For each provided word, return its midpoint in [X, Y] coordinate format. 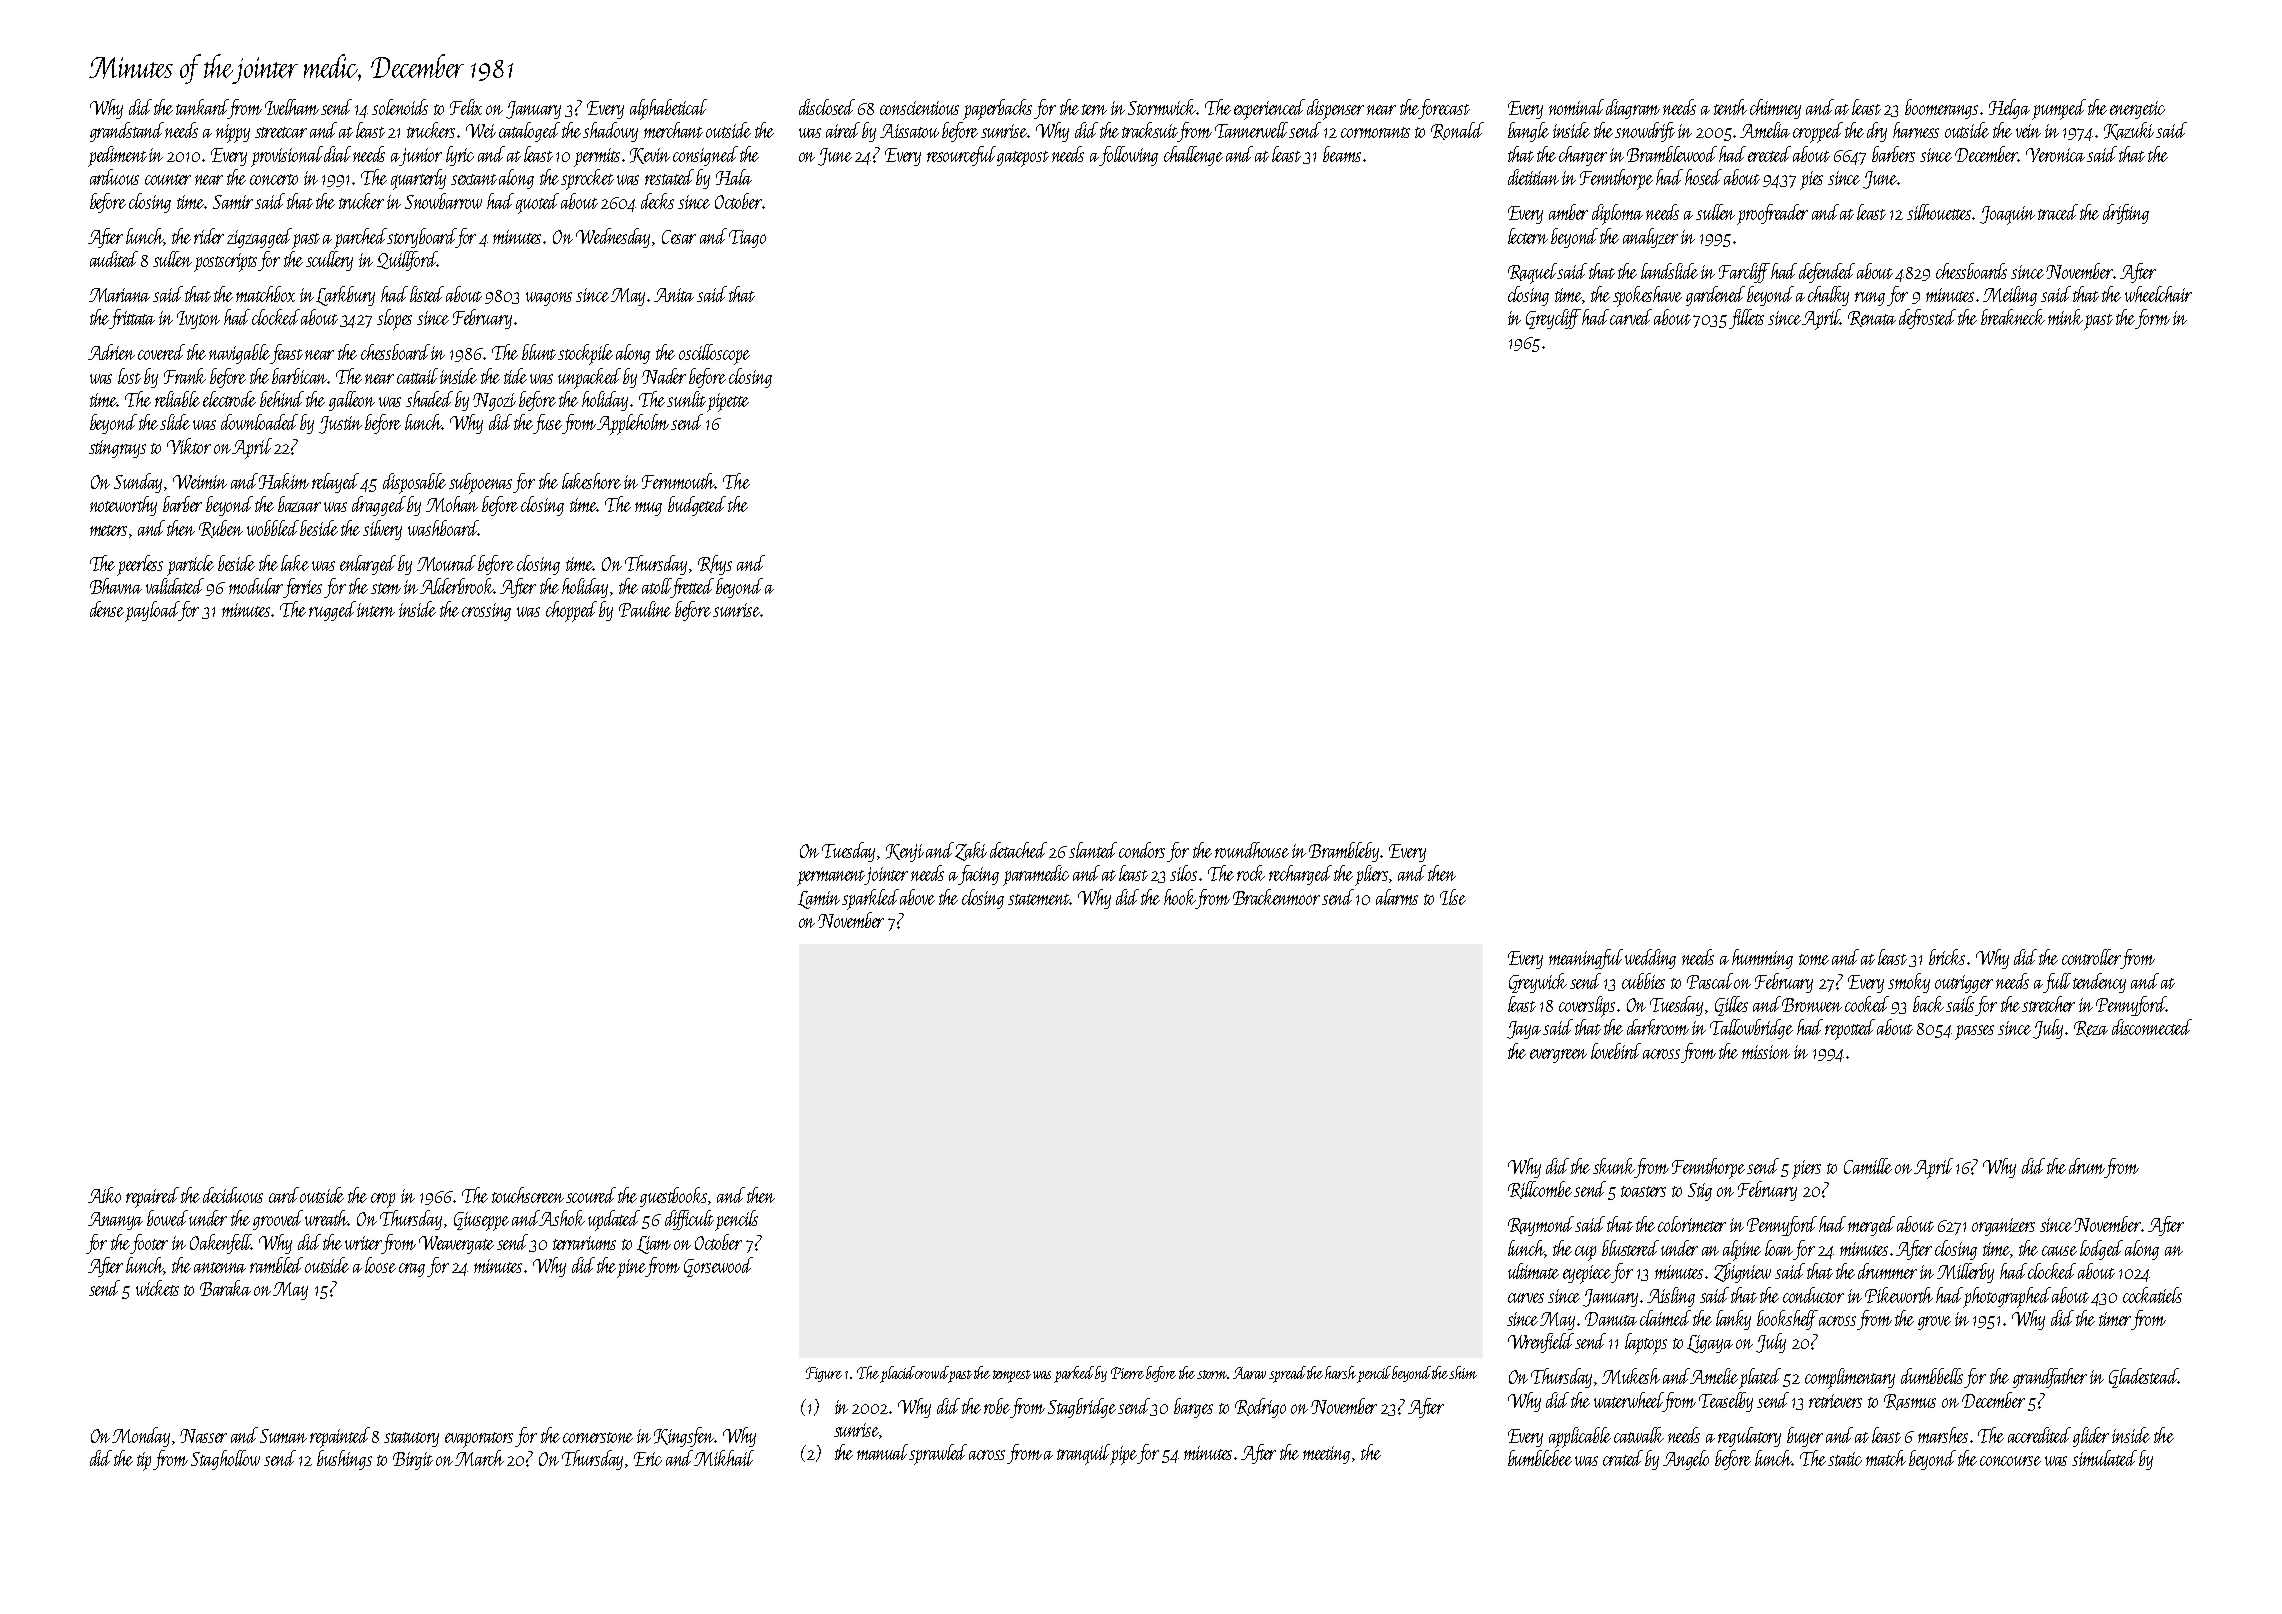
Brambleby [1345, 852]
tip [145, 1461]
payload [152, 611]
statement [1038, 899]
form [2153, 319]
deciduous [233, 1195]
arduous [114, 177]
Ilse [1453, 897]
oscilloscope [714, 354]
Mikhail [724, 1458]
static [1845, 1459]
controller [2091, 957]
